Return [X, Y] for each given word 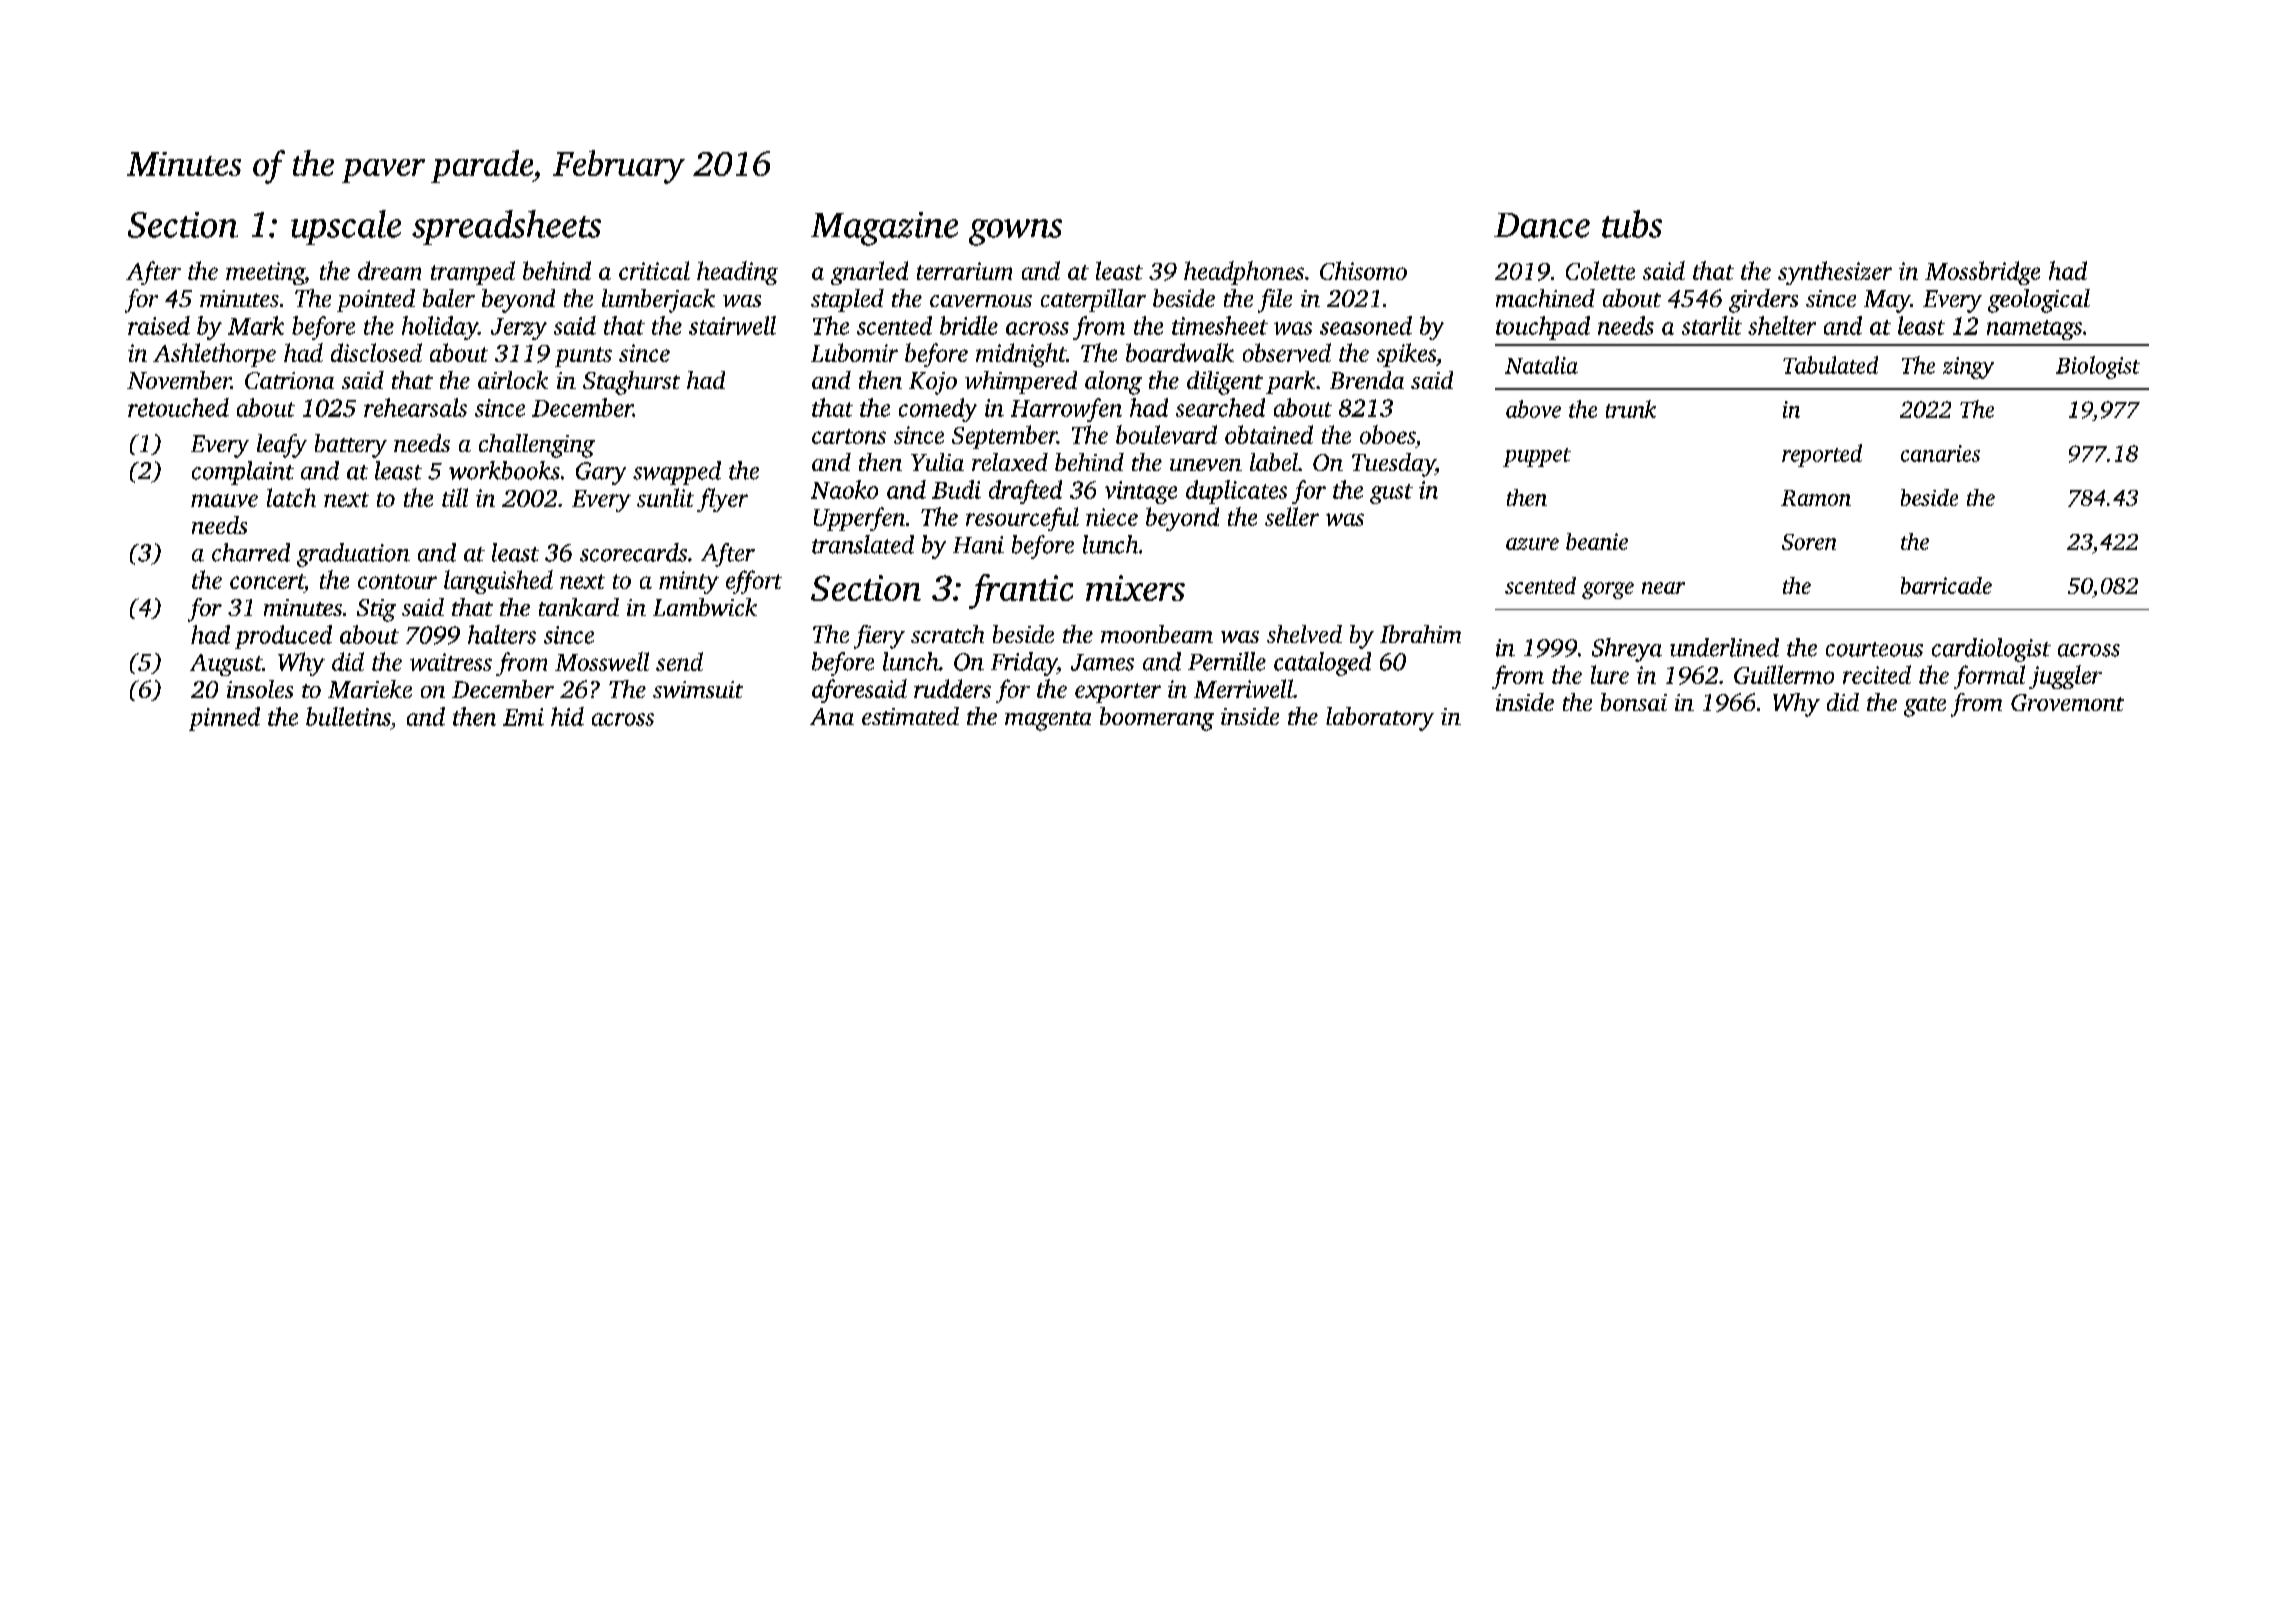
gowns [1015, 232]
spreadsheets [506, 227]
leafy [282, 446]
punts [583, 357]
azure [1532, 544]
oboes [1387, 434]
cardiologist [1991, 650]
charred [251, 552]
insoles [260, 689]
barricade [1946, 585]
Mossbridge [1982, 273]
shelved [1304, 634]
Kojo [933, 383]
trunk [1631, 409]
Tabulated [1830, 365]
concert [267, 581]
